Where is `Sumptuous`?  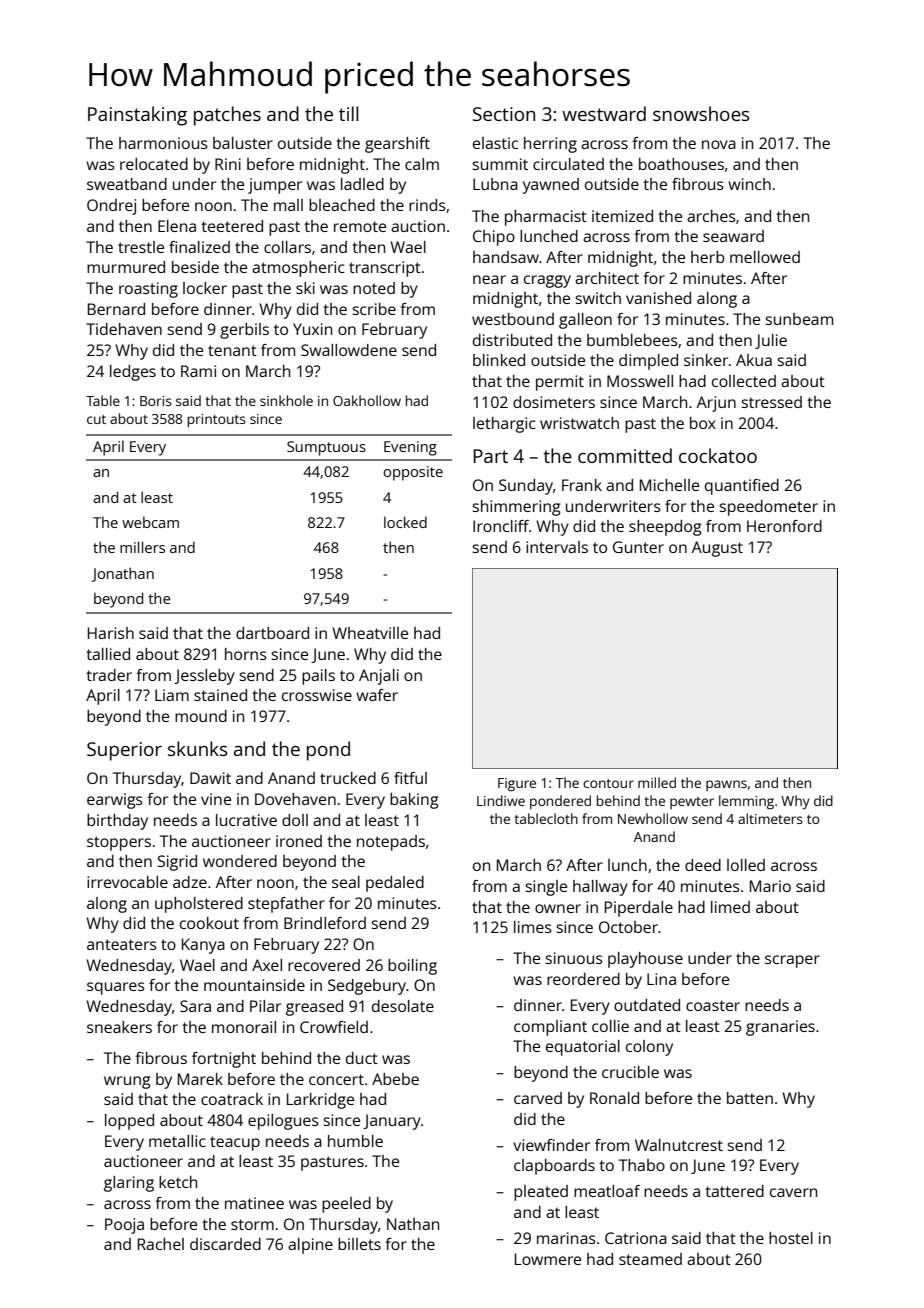 Sumptuous is located at coordinates (326, 448).
